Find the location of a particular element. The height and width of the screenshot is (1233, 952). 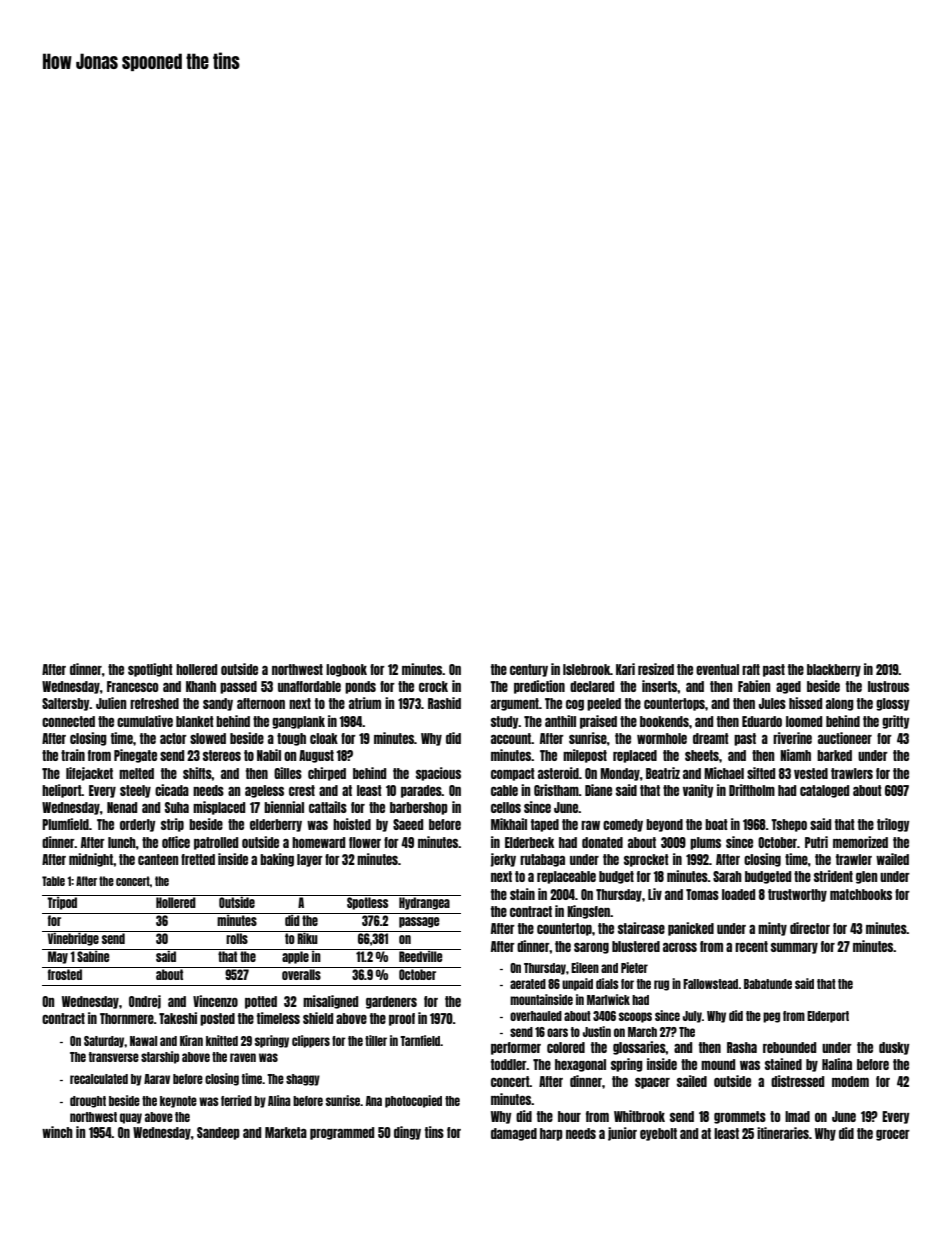

blackberry is located at coordinates (834, 670).
